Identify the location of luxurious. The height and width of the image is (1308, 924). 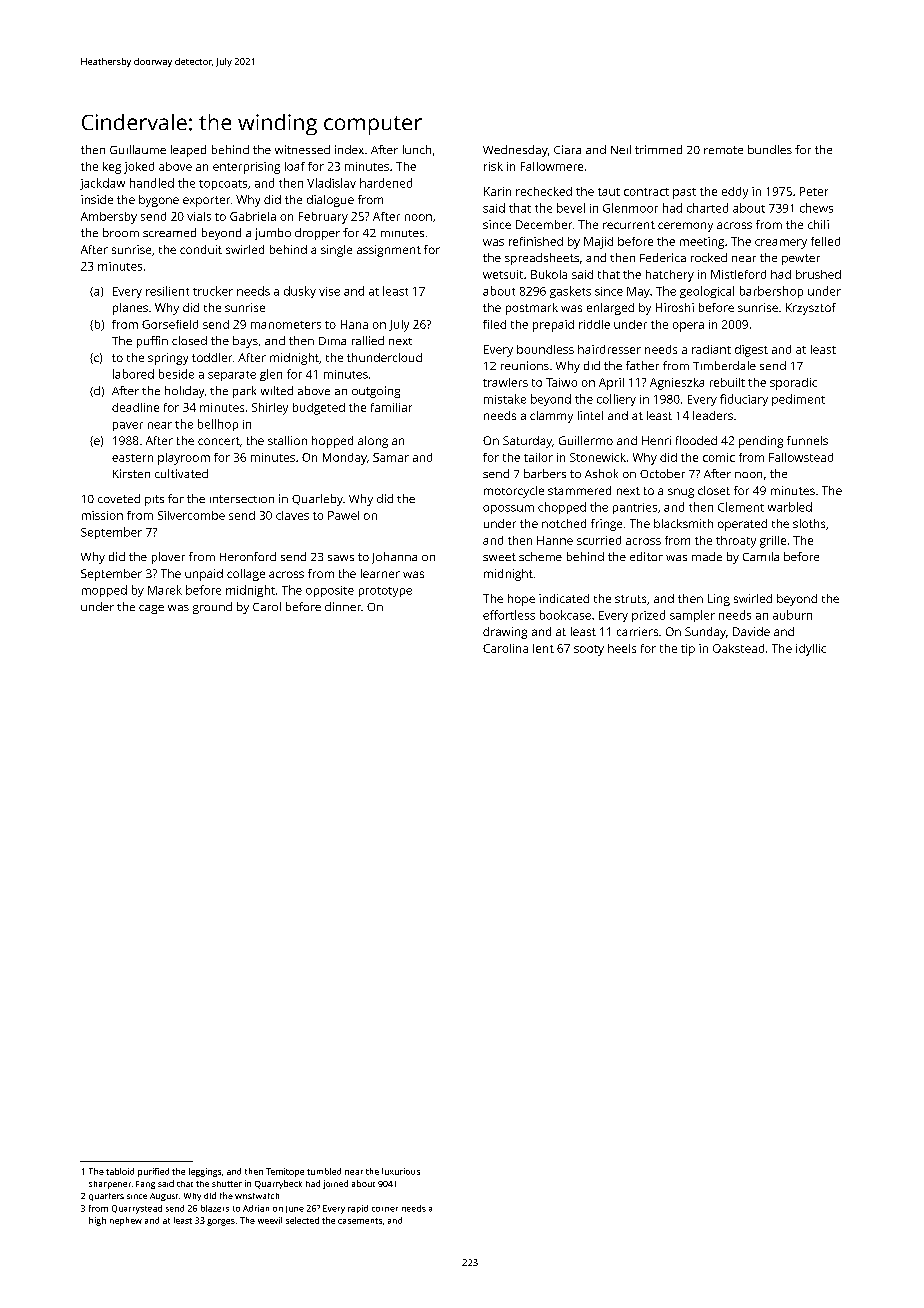
(401, 1171).
